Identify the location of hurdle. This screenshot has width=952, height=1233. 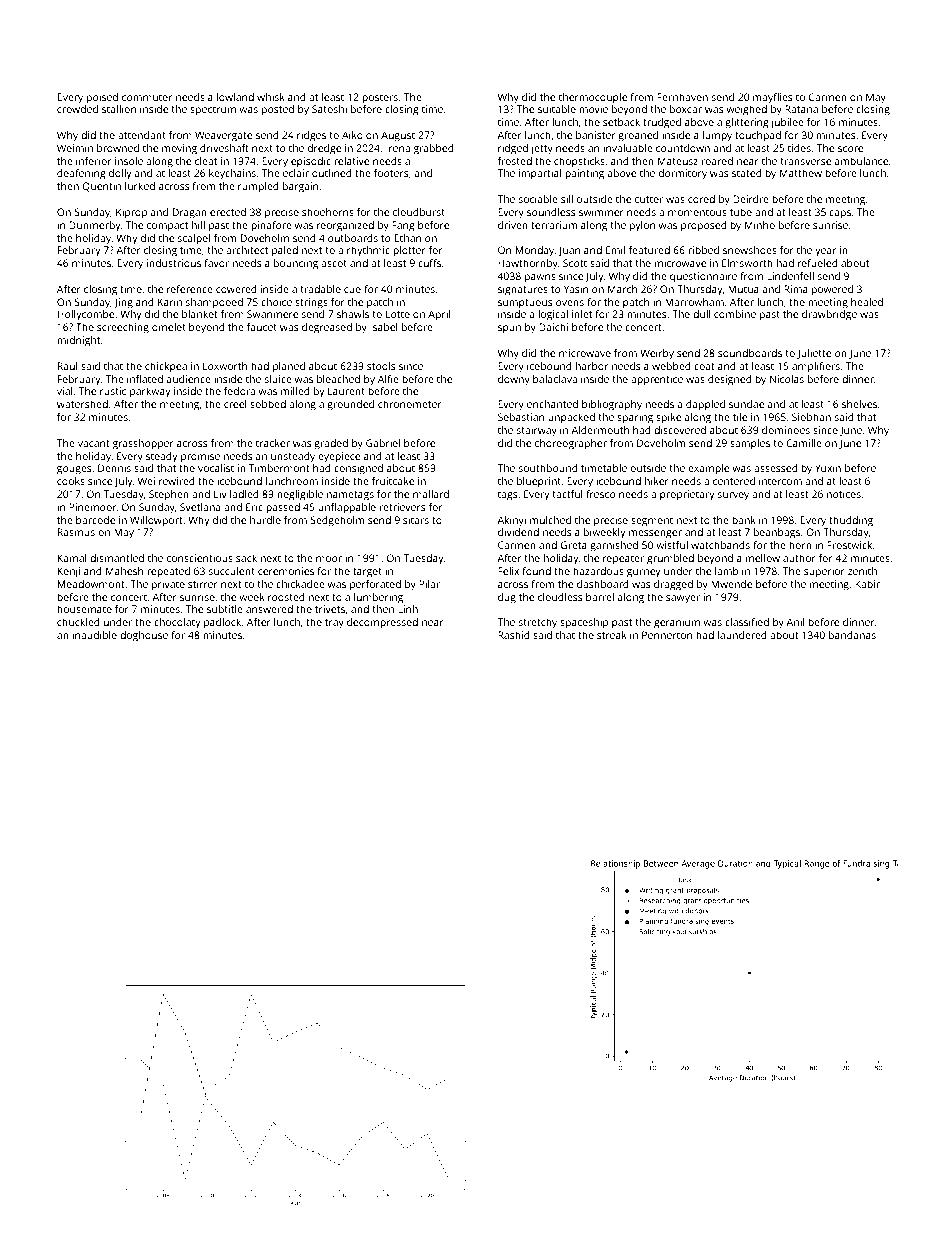
(265, 520).
